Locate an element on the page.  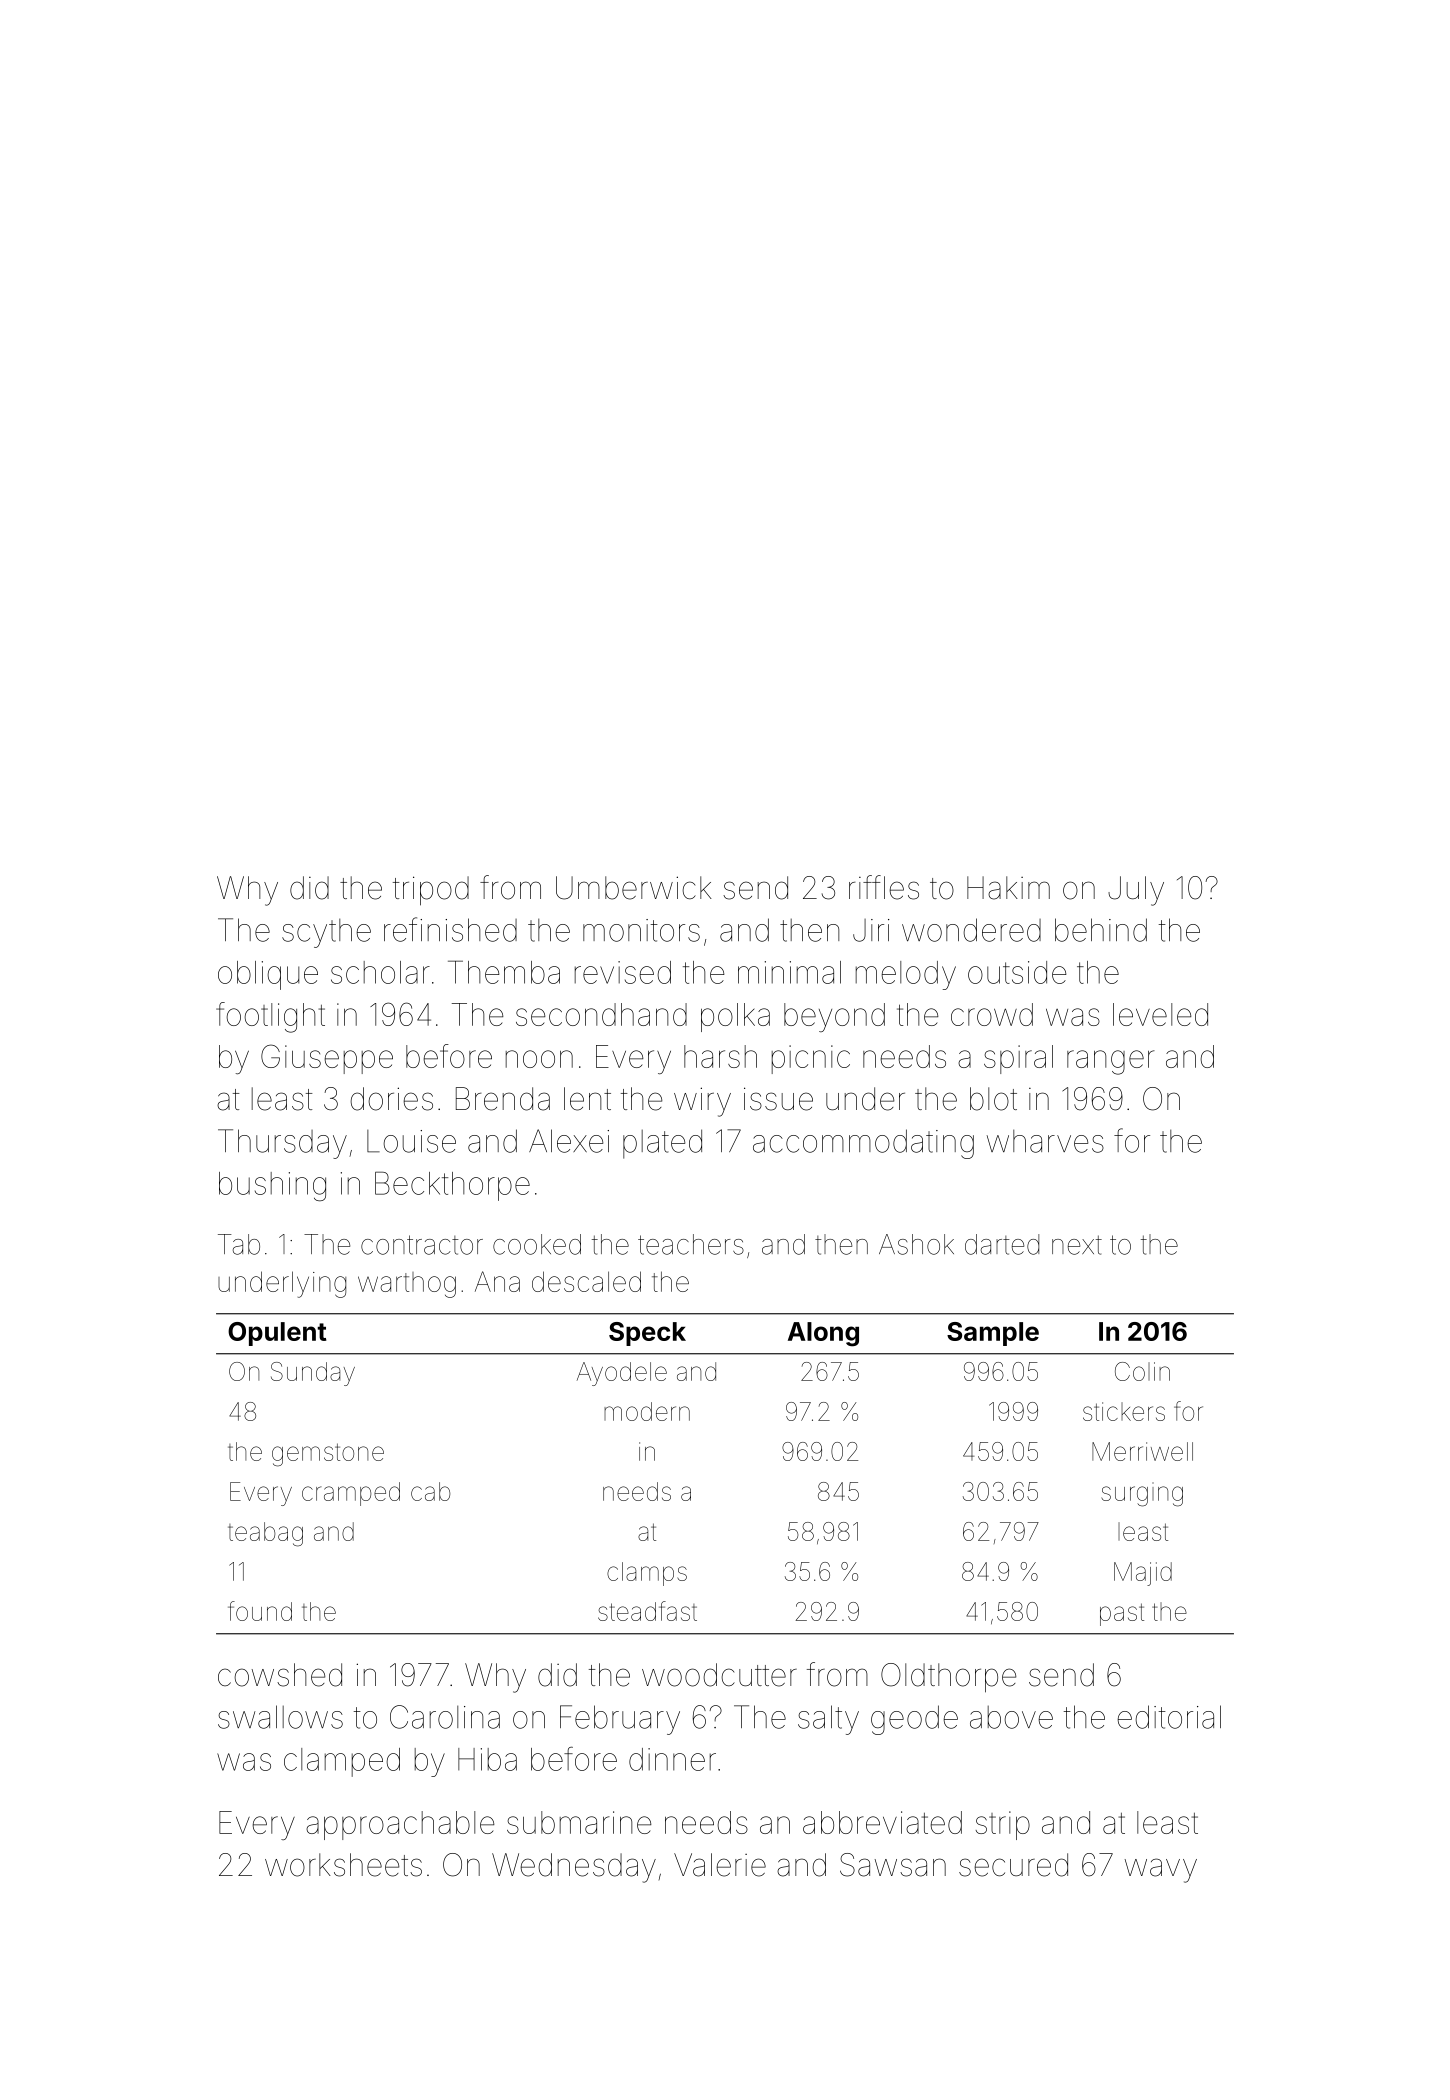
woodcutter is located at coordinates (719, 1675).
